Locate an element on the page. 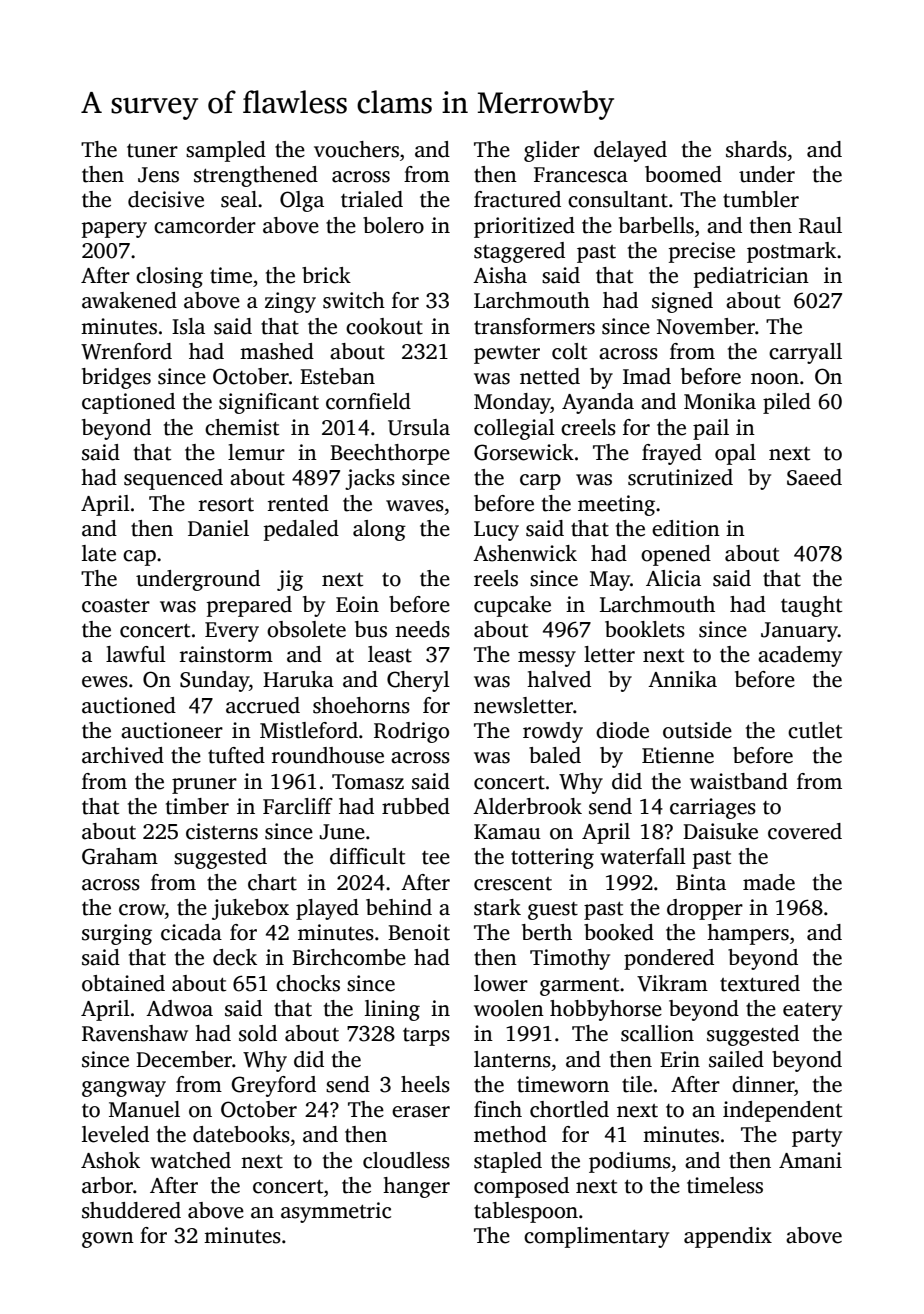 Image resolution: width=924 pixels, height=1314 pixels. woolen is located at coordinates (509, 1008).
